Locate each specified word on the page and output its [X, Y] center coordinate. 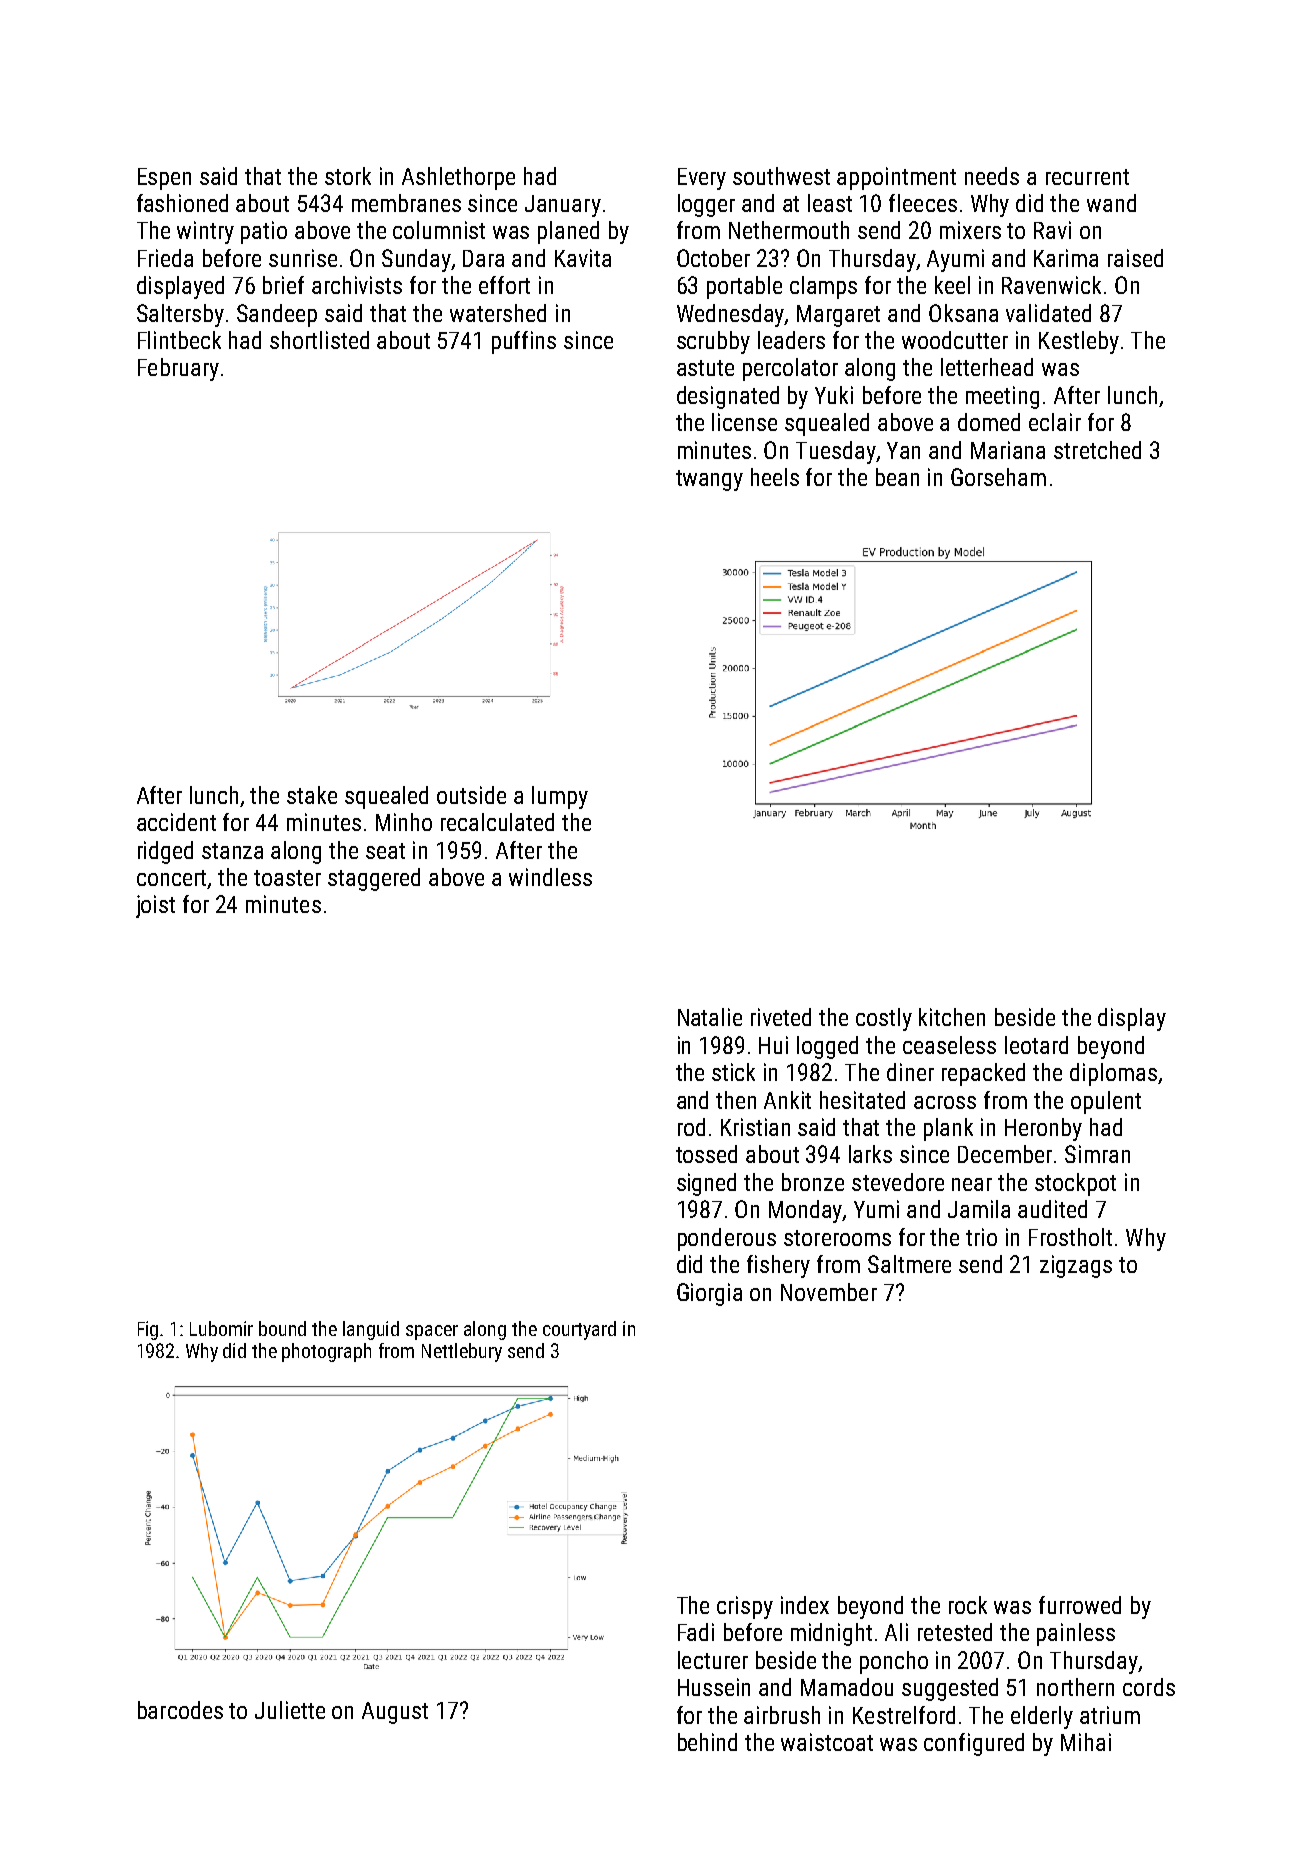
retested [955, 1632]
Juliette [290, 1710]
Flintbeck [179, 340]
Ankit [787, 1100]
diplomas [1113, 1074]
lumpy [560, 797]
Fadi [696, 1632]
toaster [287, 878]
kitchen [952, 1017]
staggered [374, 879]
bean [897, 477]
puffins [524, 342]
